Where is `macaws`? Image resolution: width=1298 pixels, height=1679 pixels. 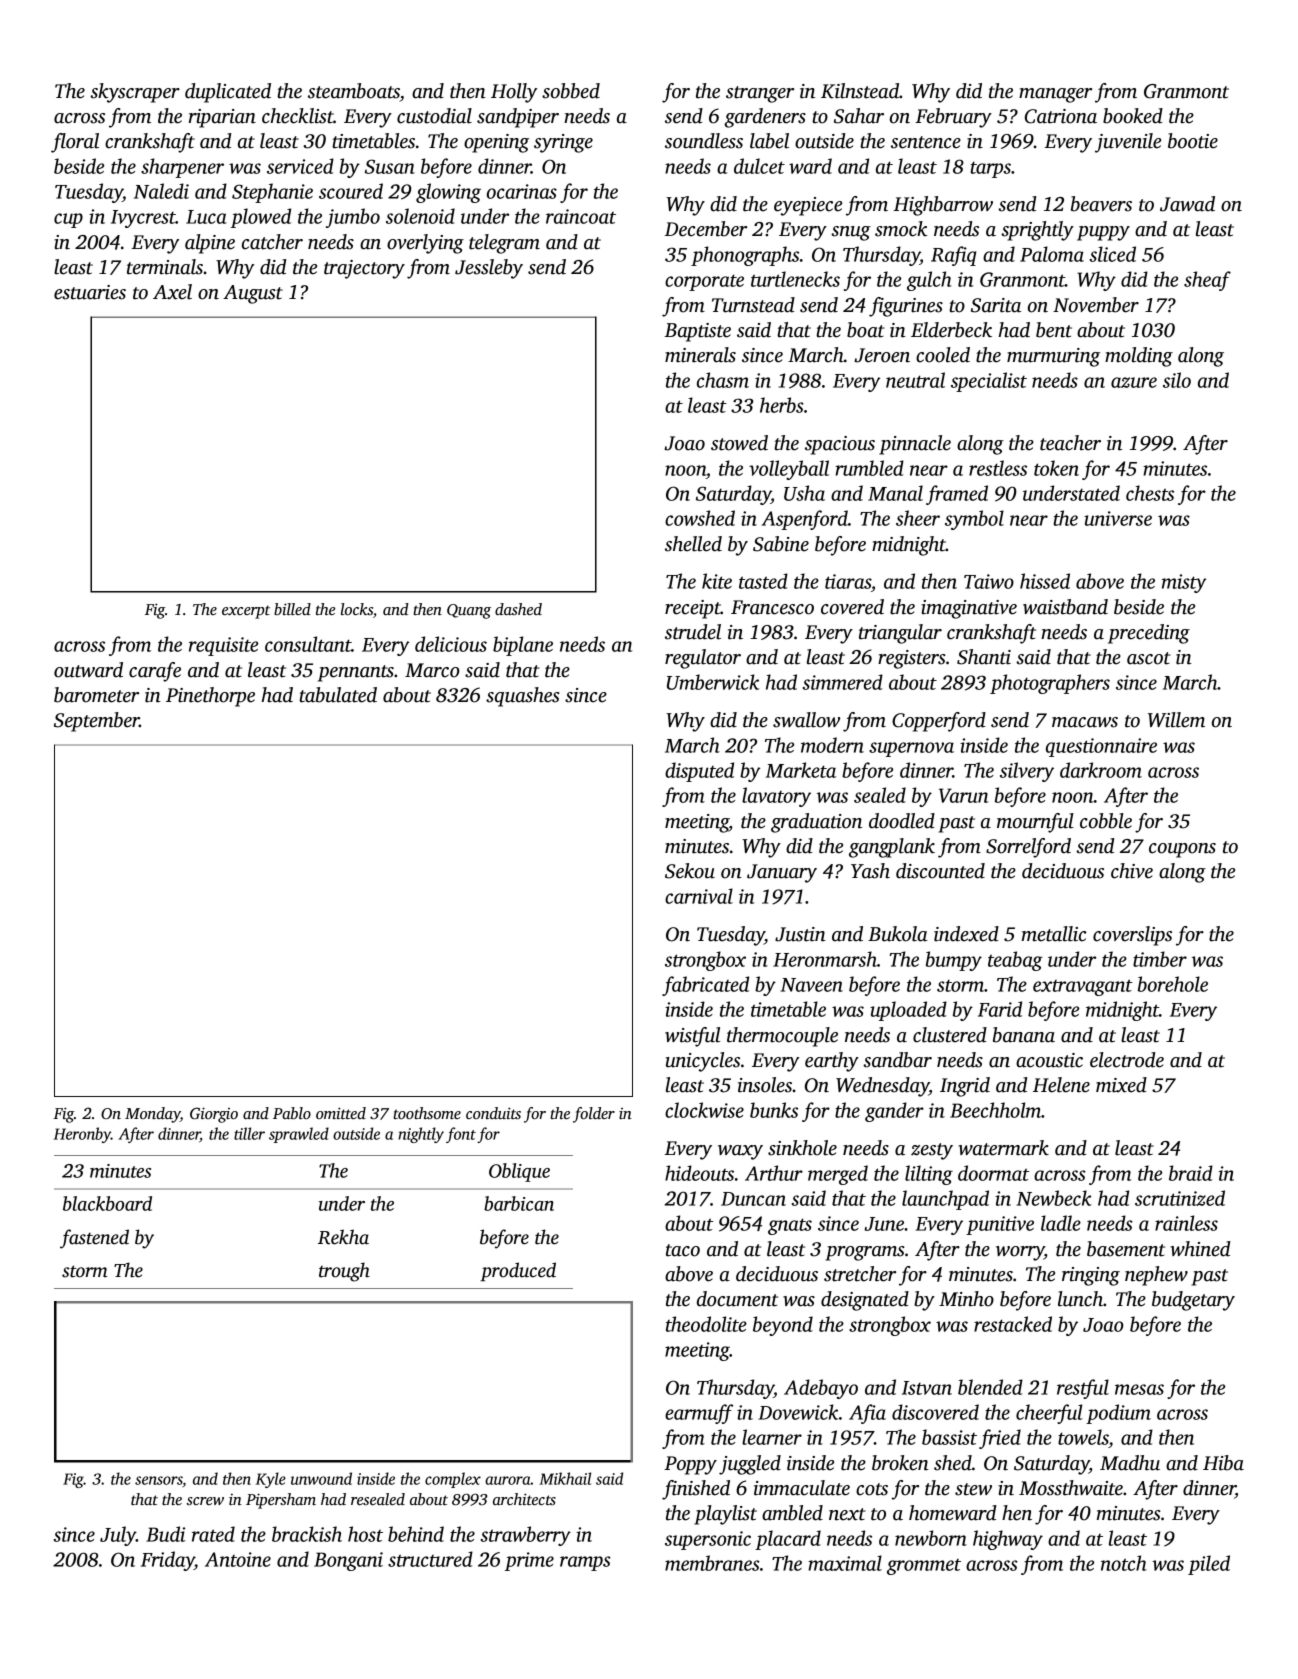 macaws is located at coordinates (1085, 722).
